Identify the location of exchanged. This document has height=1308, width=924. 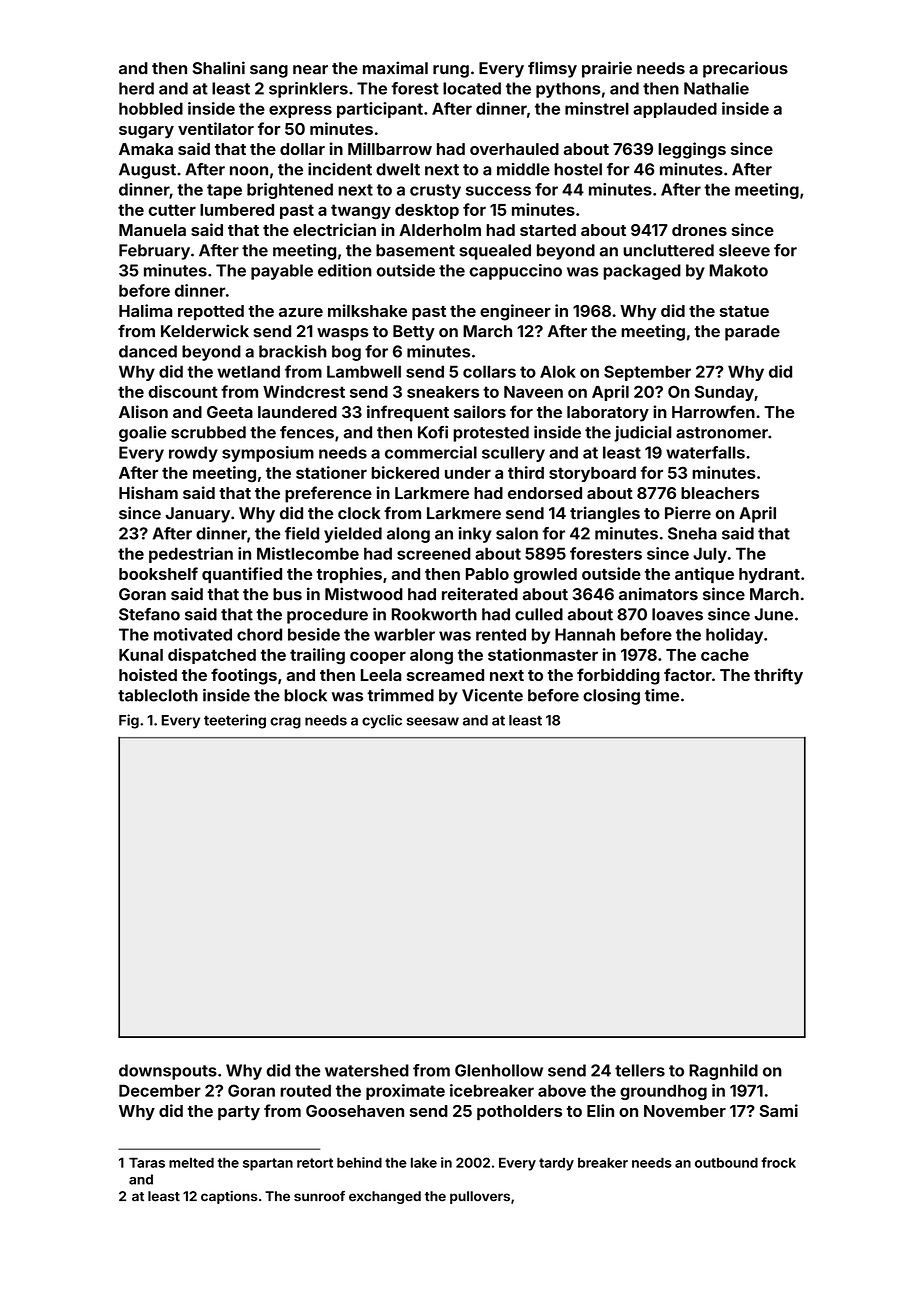
(385, 1197).
